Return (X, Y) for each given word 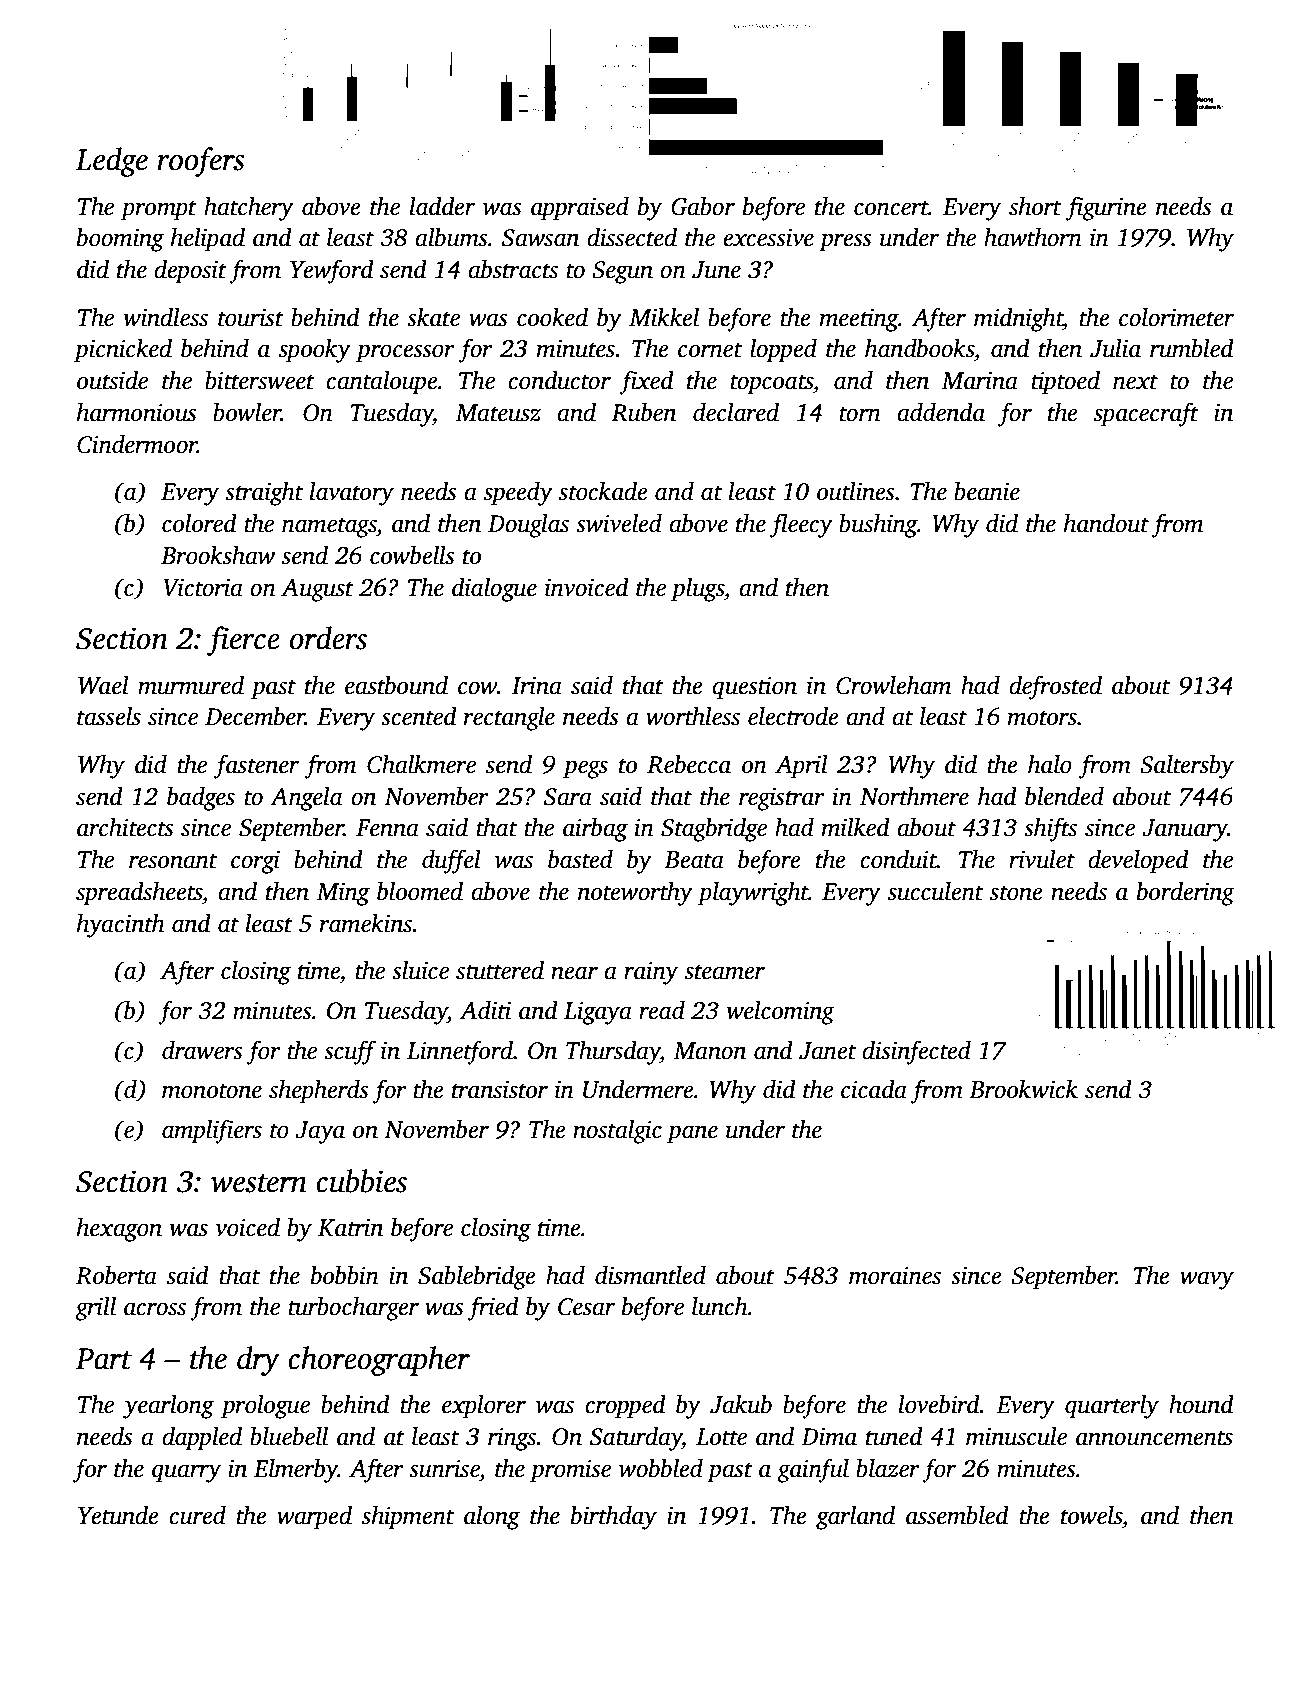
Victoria (203, 587)
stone (1016, 893)
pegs (585, 769)
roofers (201, 162)
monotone (212, 1091)
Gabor (703, 206)
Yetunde (118, 1515)
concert (891, 208)
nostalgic (617, 1131)
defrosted (1055, 687)
